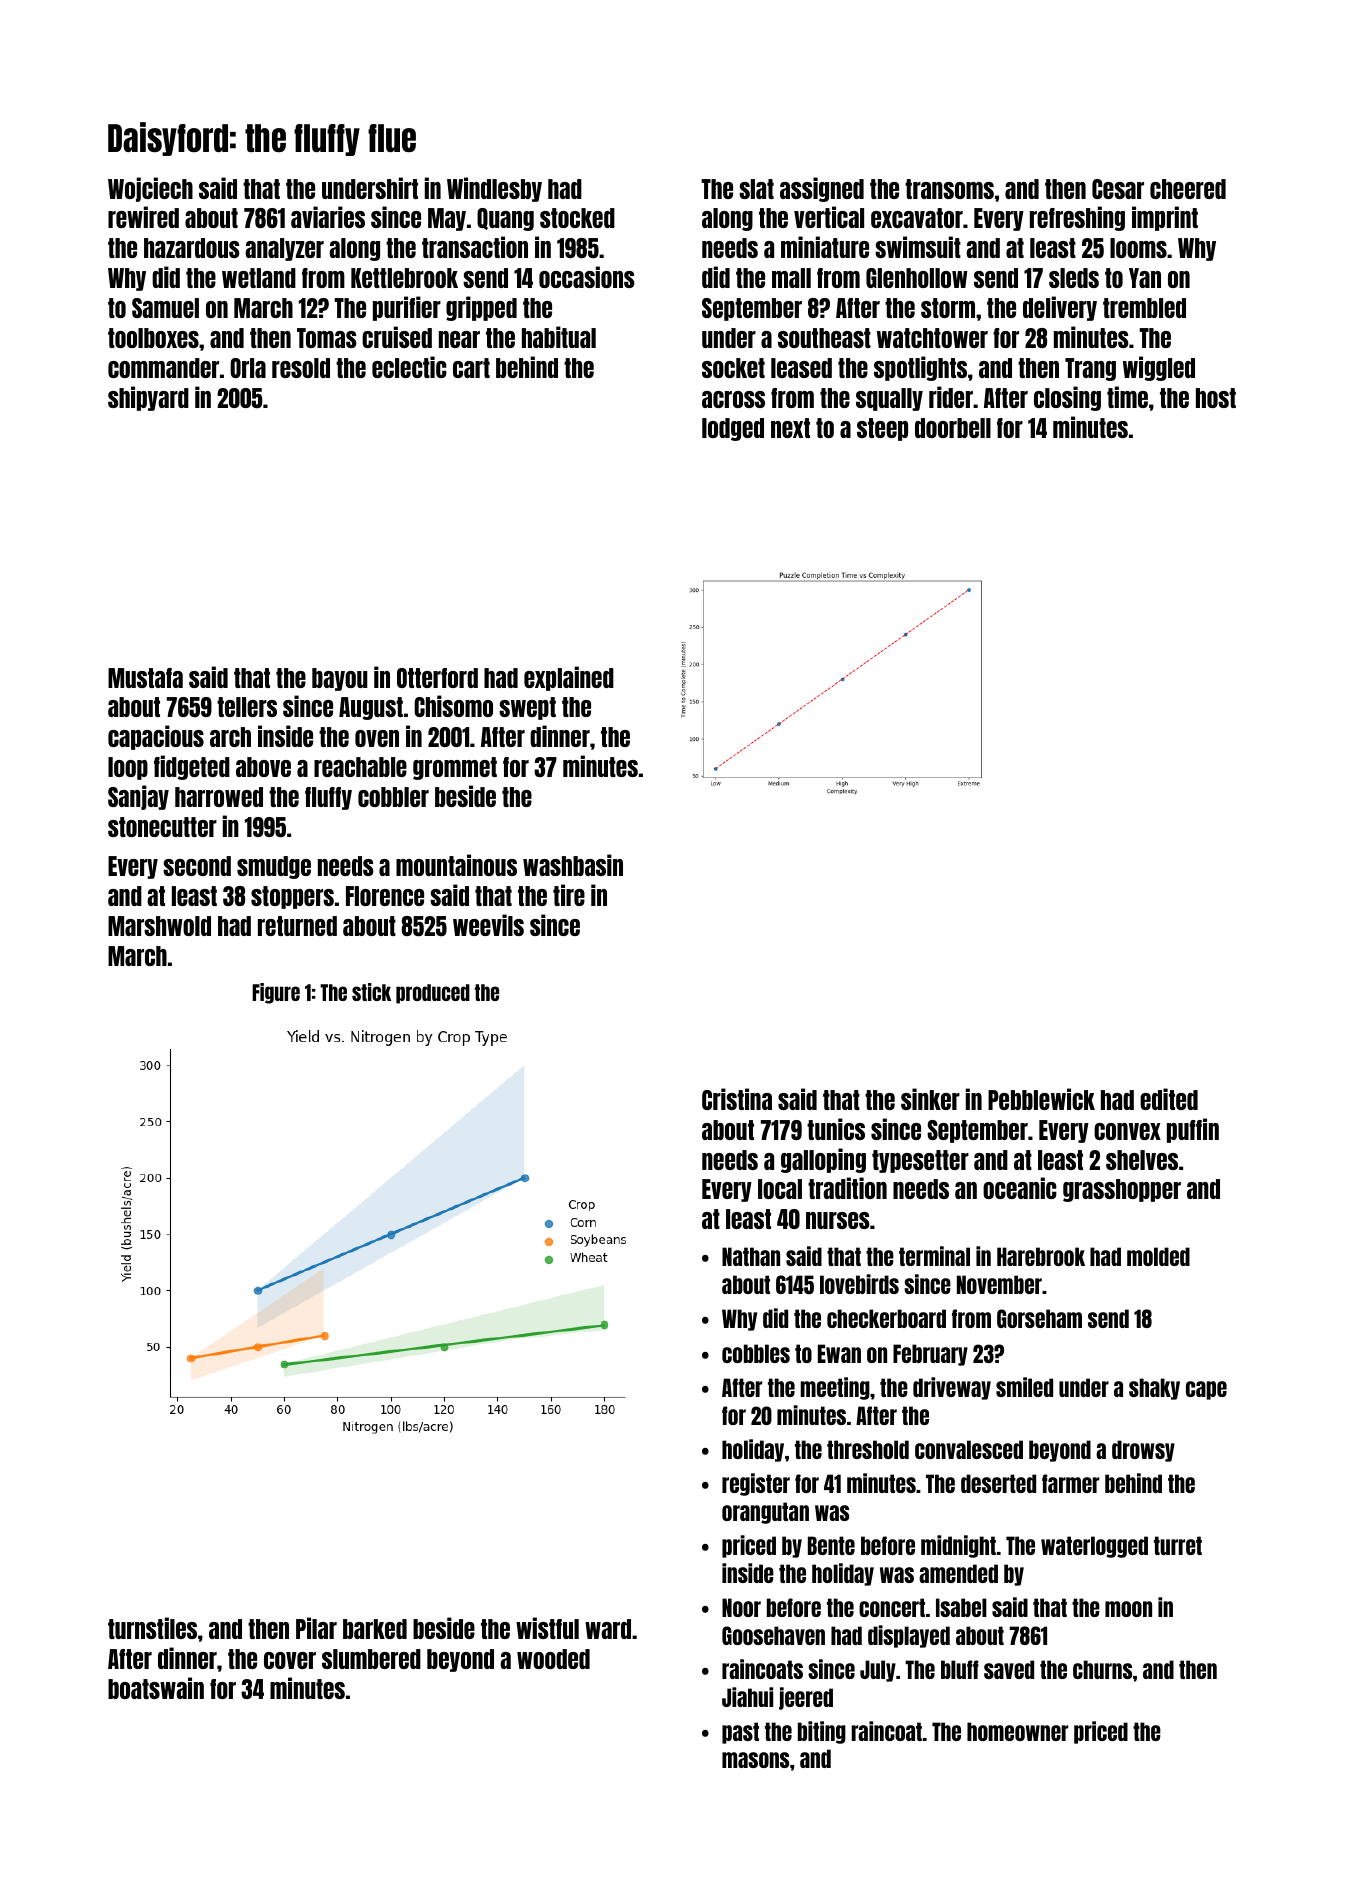  What do you see at coordinates (1017, 1731) in the screenshot?
I see `homeowner` at bounding box center [1017, 1731].
